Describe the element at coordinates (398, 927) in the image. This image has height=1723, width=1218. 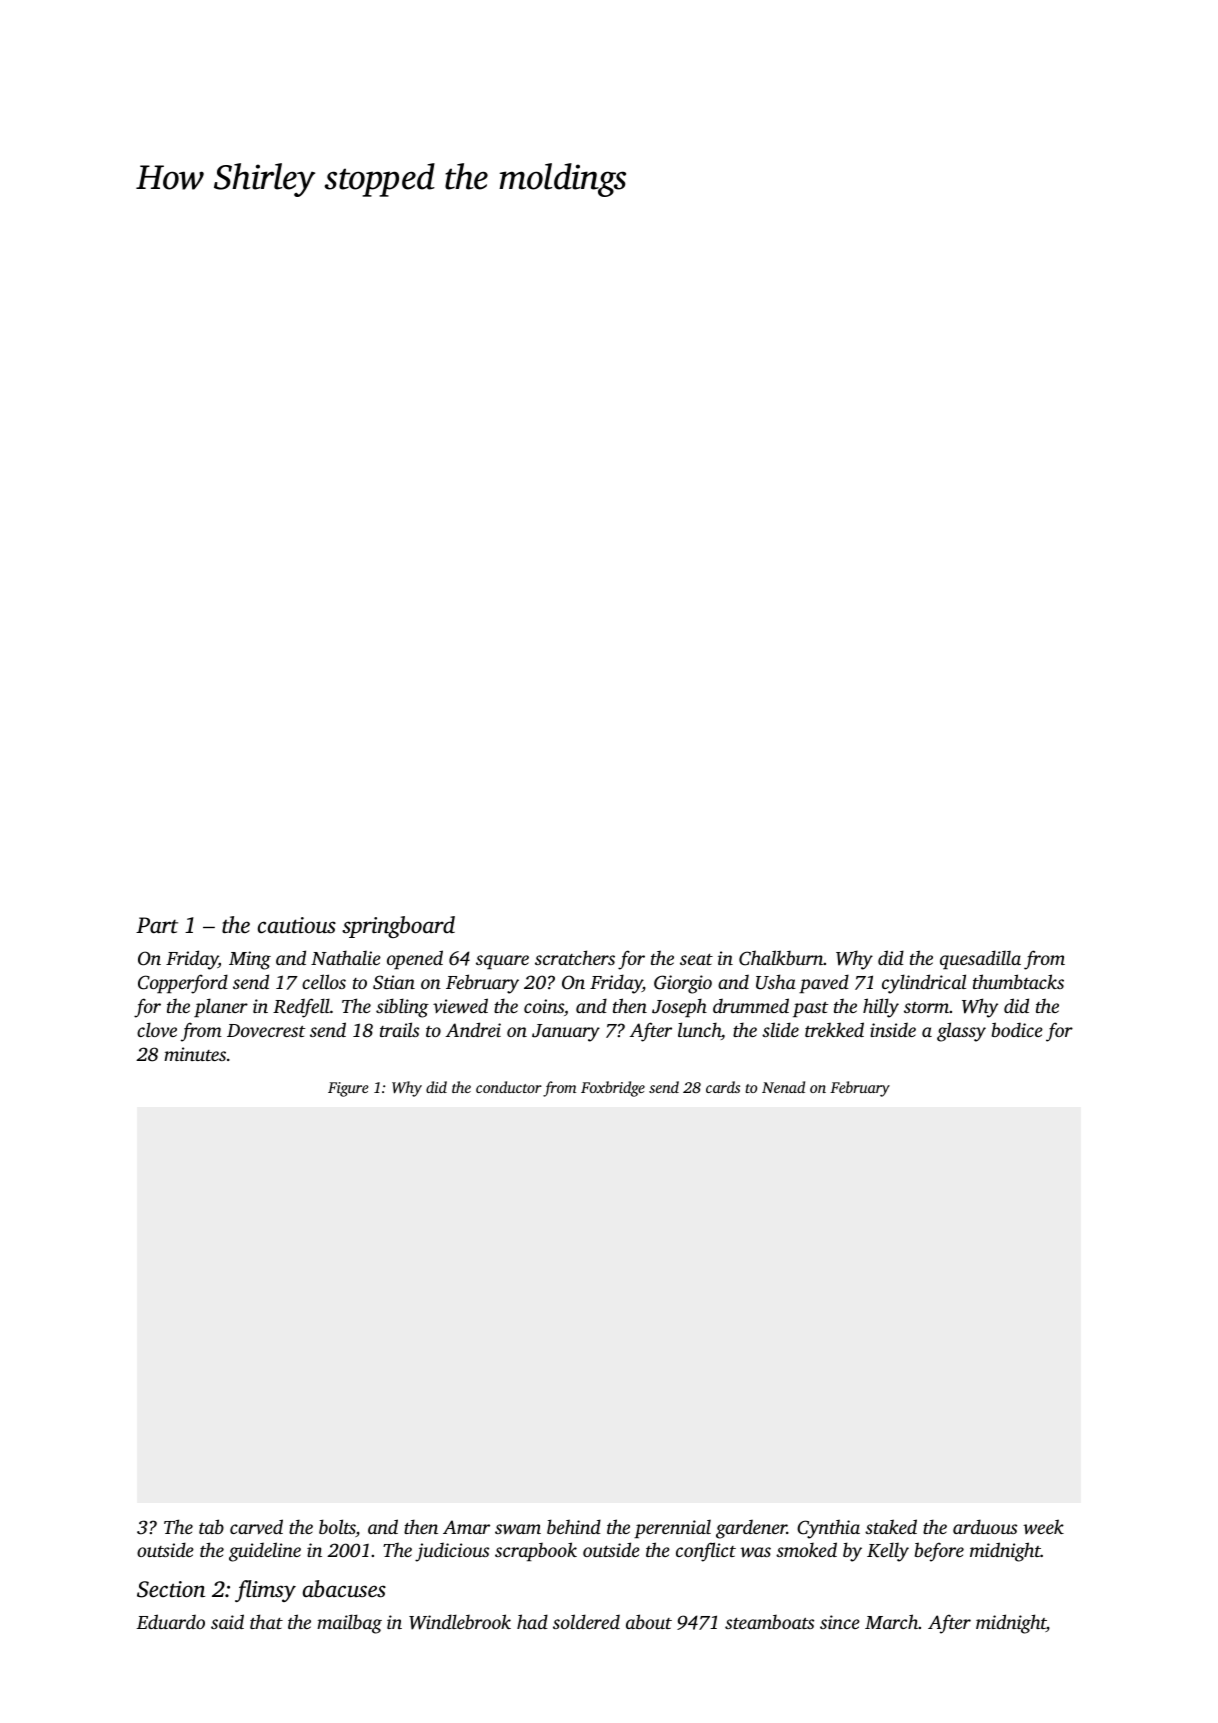
I see `springboard` at that location.
